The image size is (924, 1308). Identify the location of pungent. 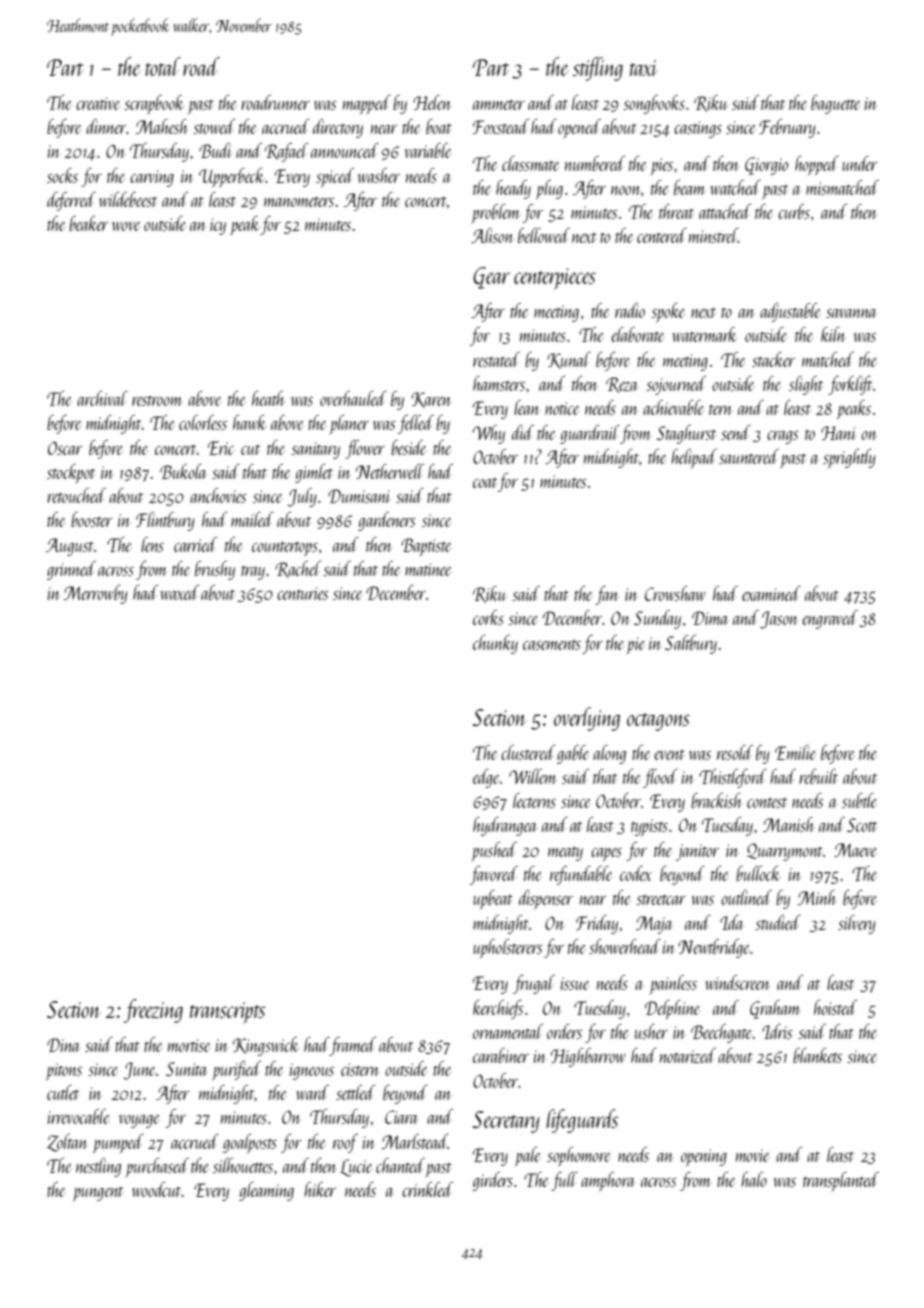
(98, 1194).
